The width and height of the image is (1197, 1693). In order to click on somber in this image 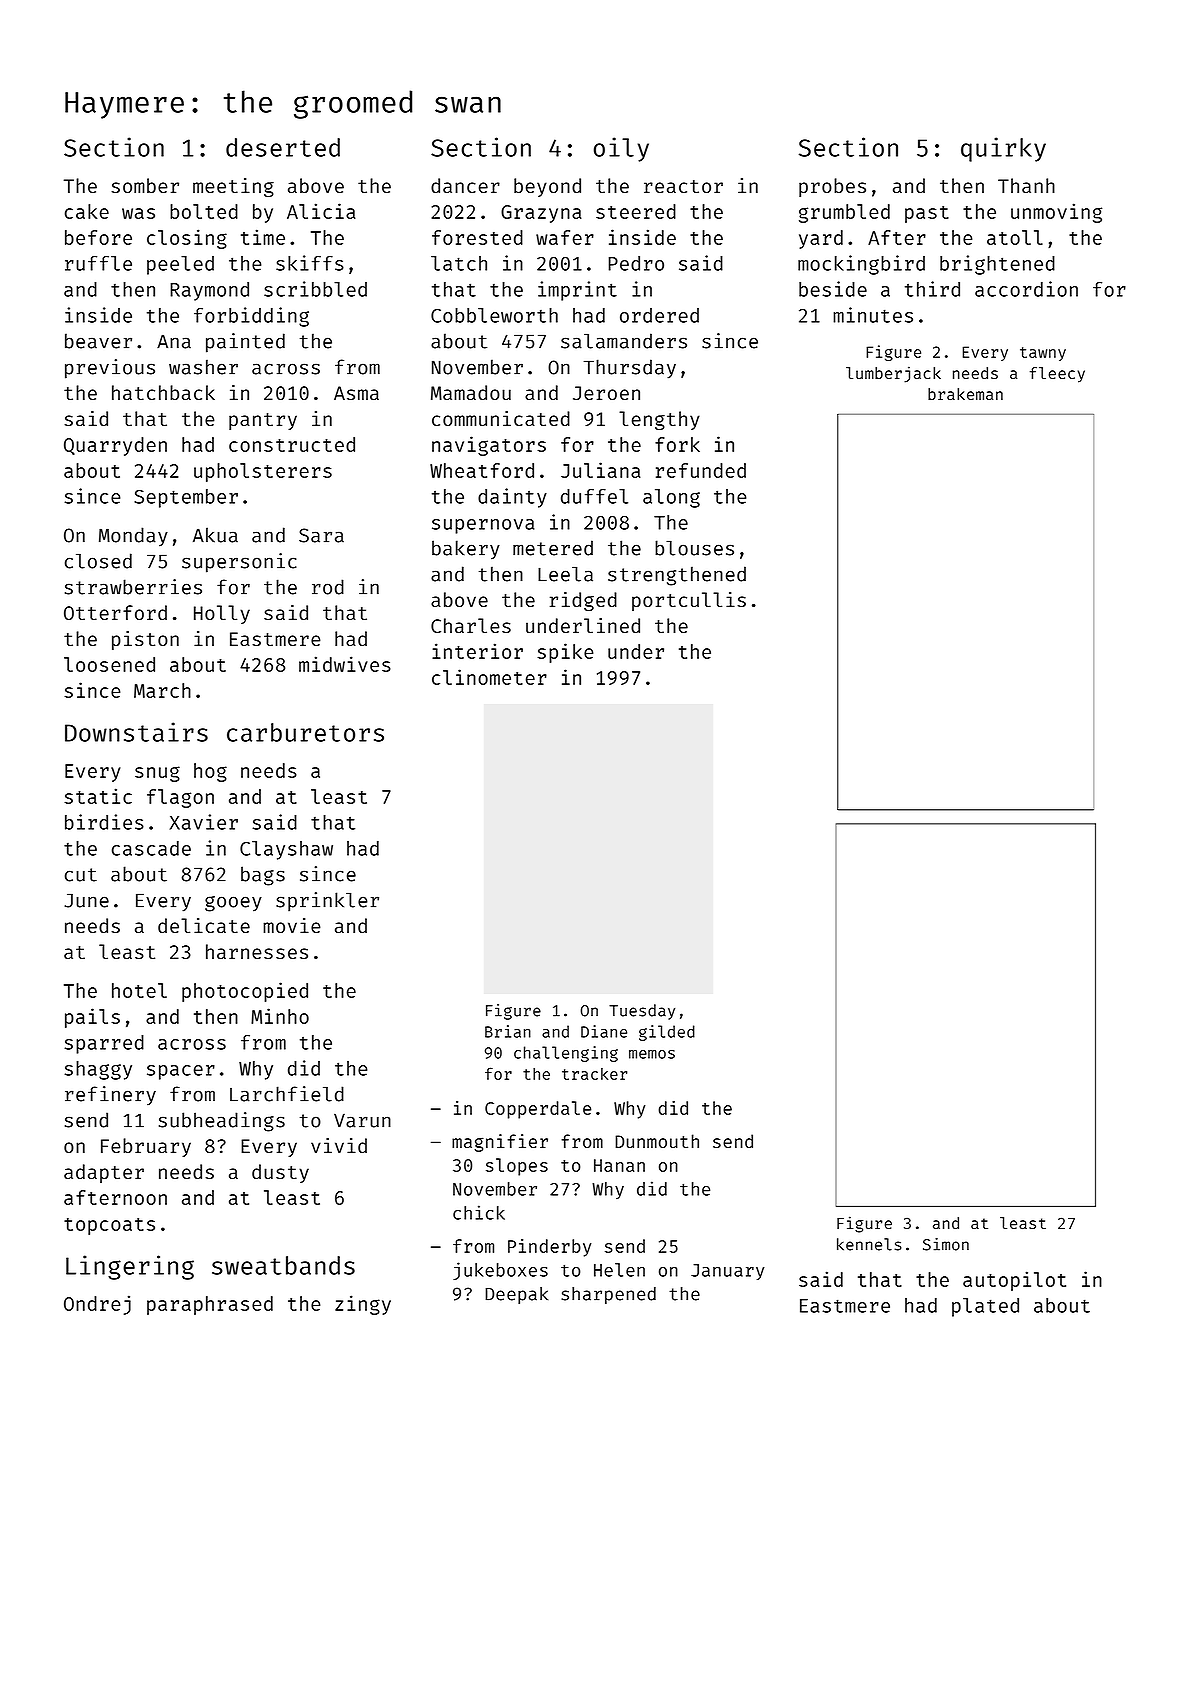, I will do `click(145, 185)`.
